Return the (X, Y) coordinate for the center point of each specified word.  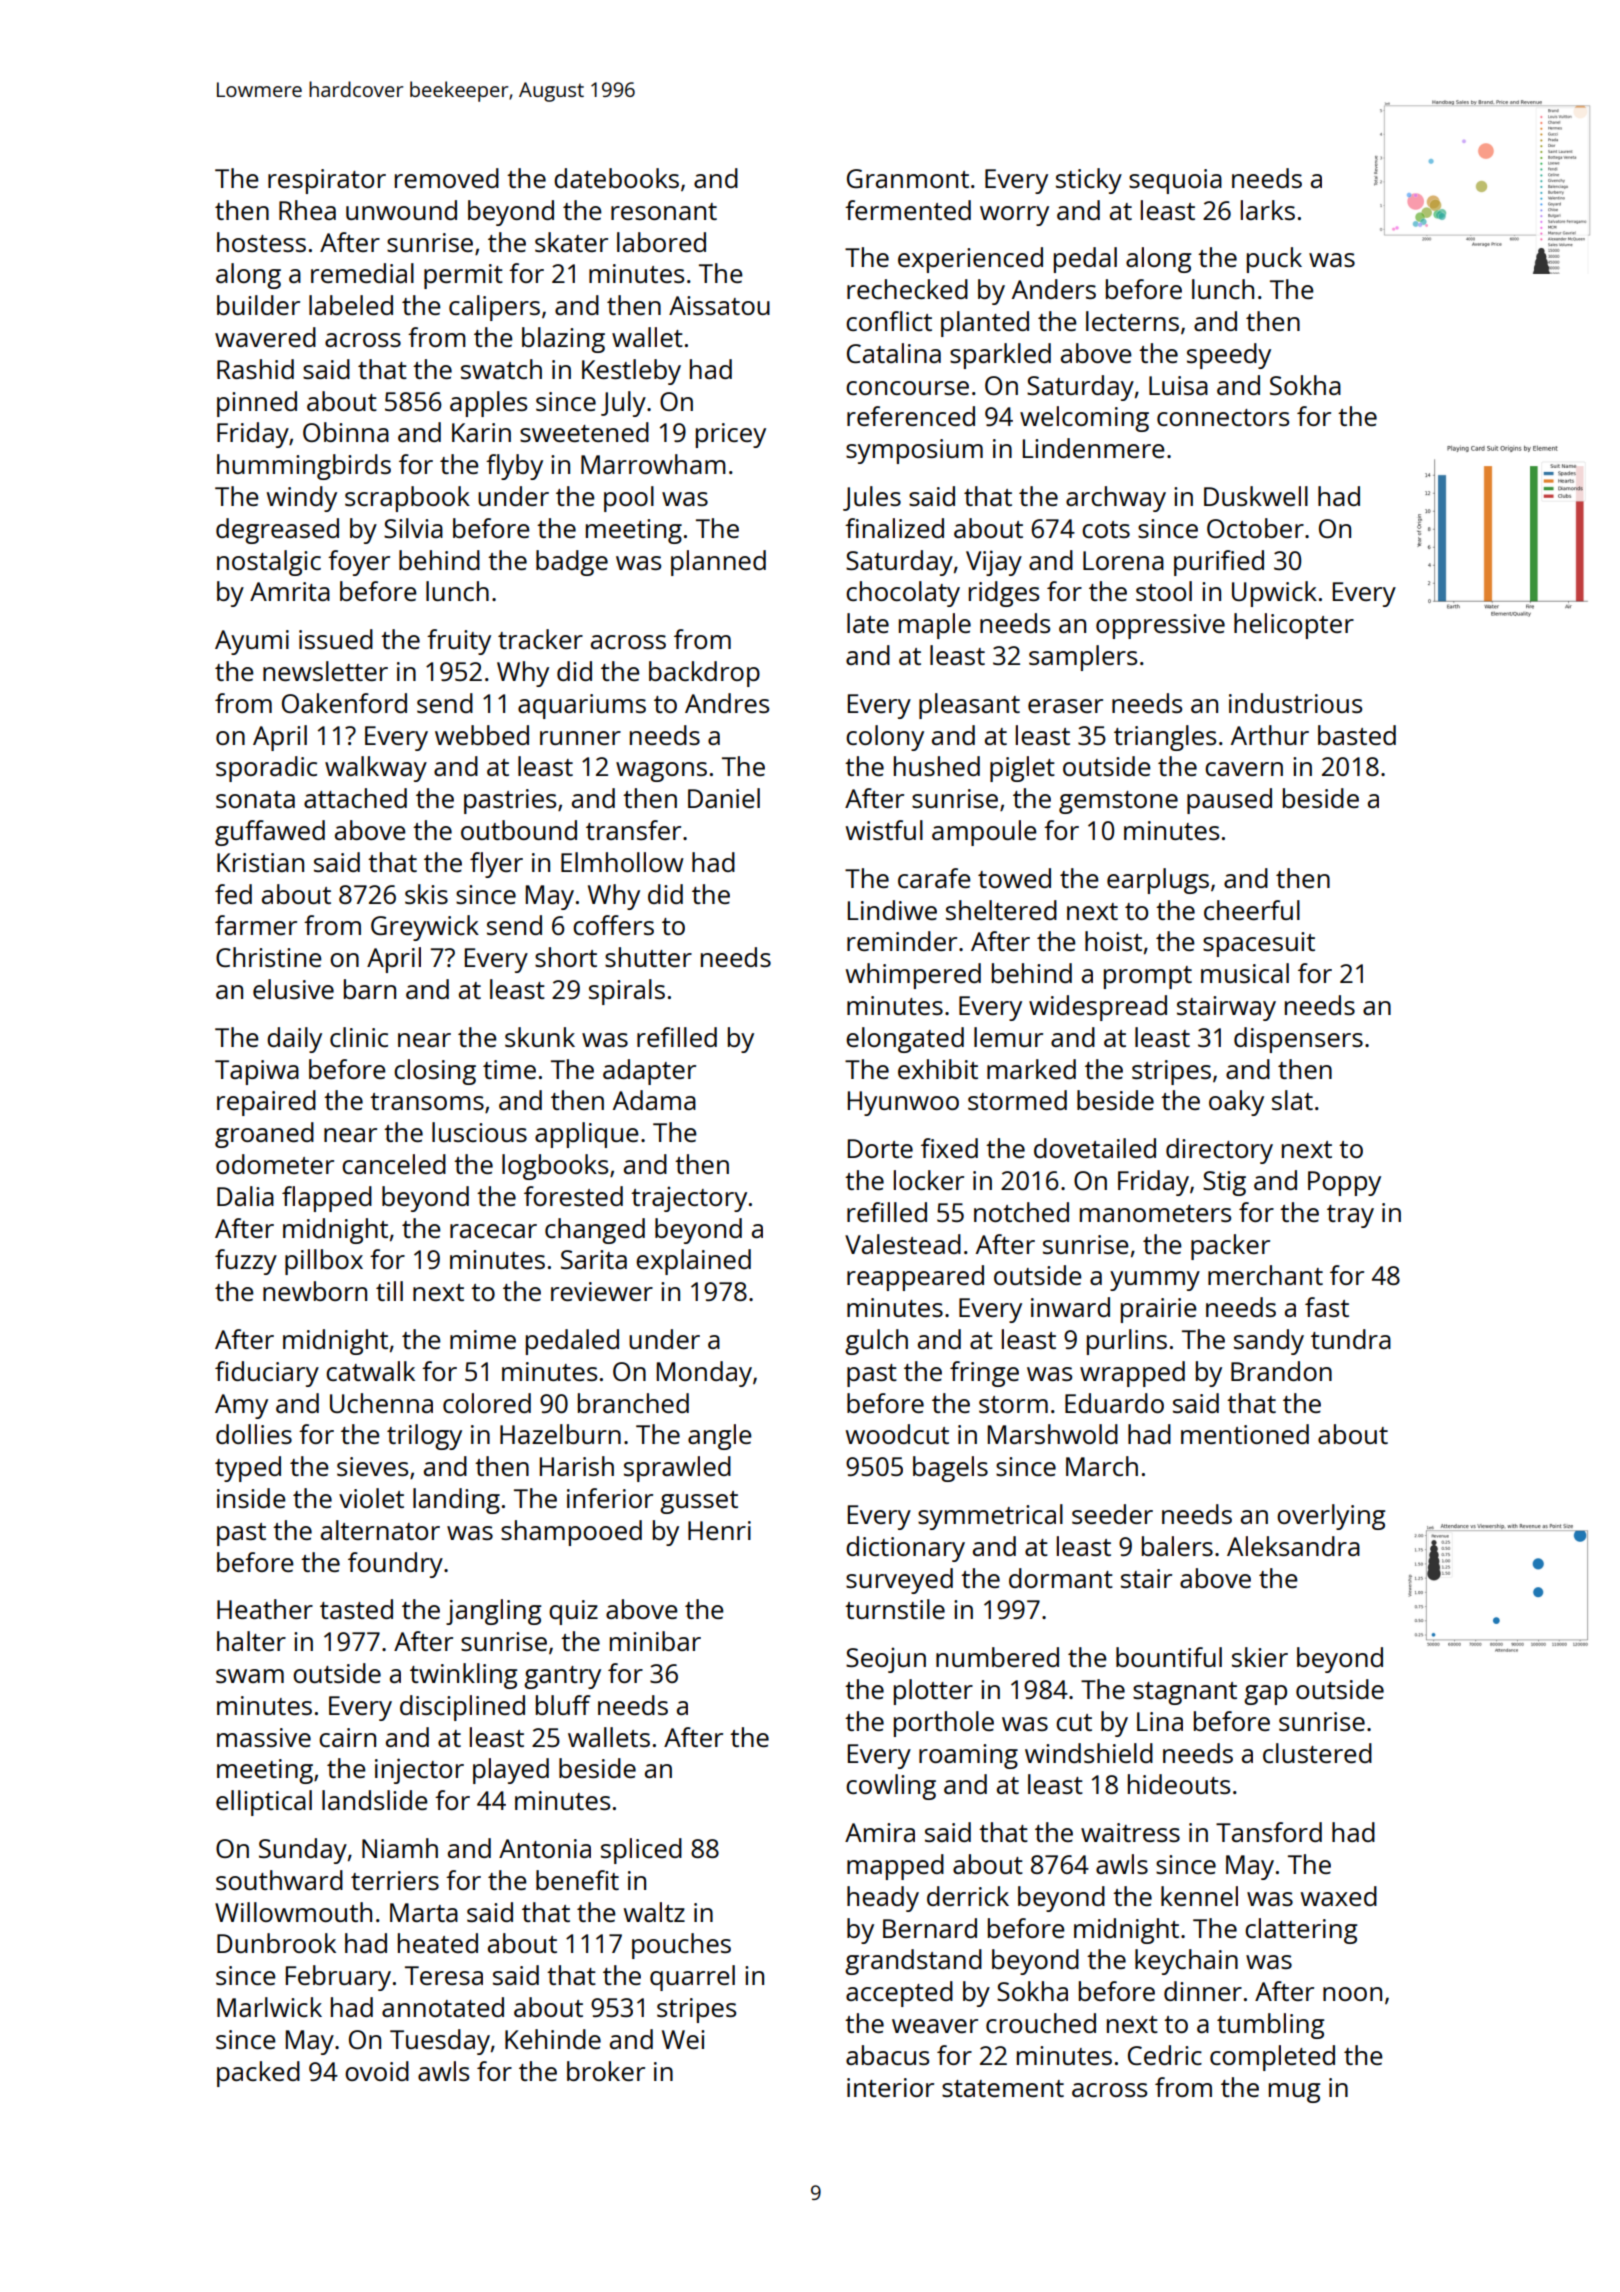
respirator (327, 181)
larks (1268, 210)
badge (572, 563)
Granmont (908, 178)
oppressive (1160, 626)
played (511, 1771)
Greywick (425, 928)
